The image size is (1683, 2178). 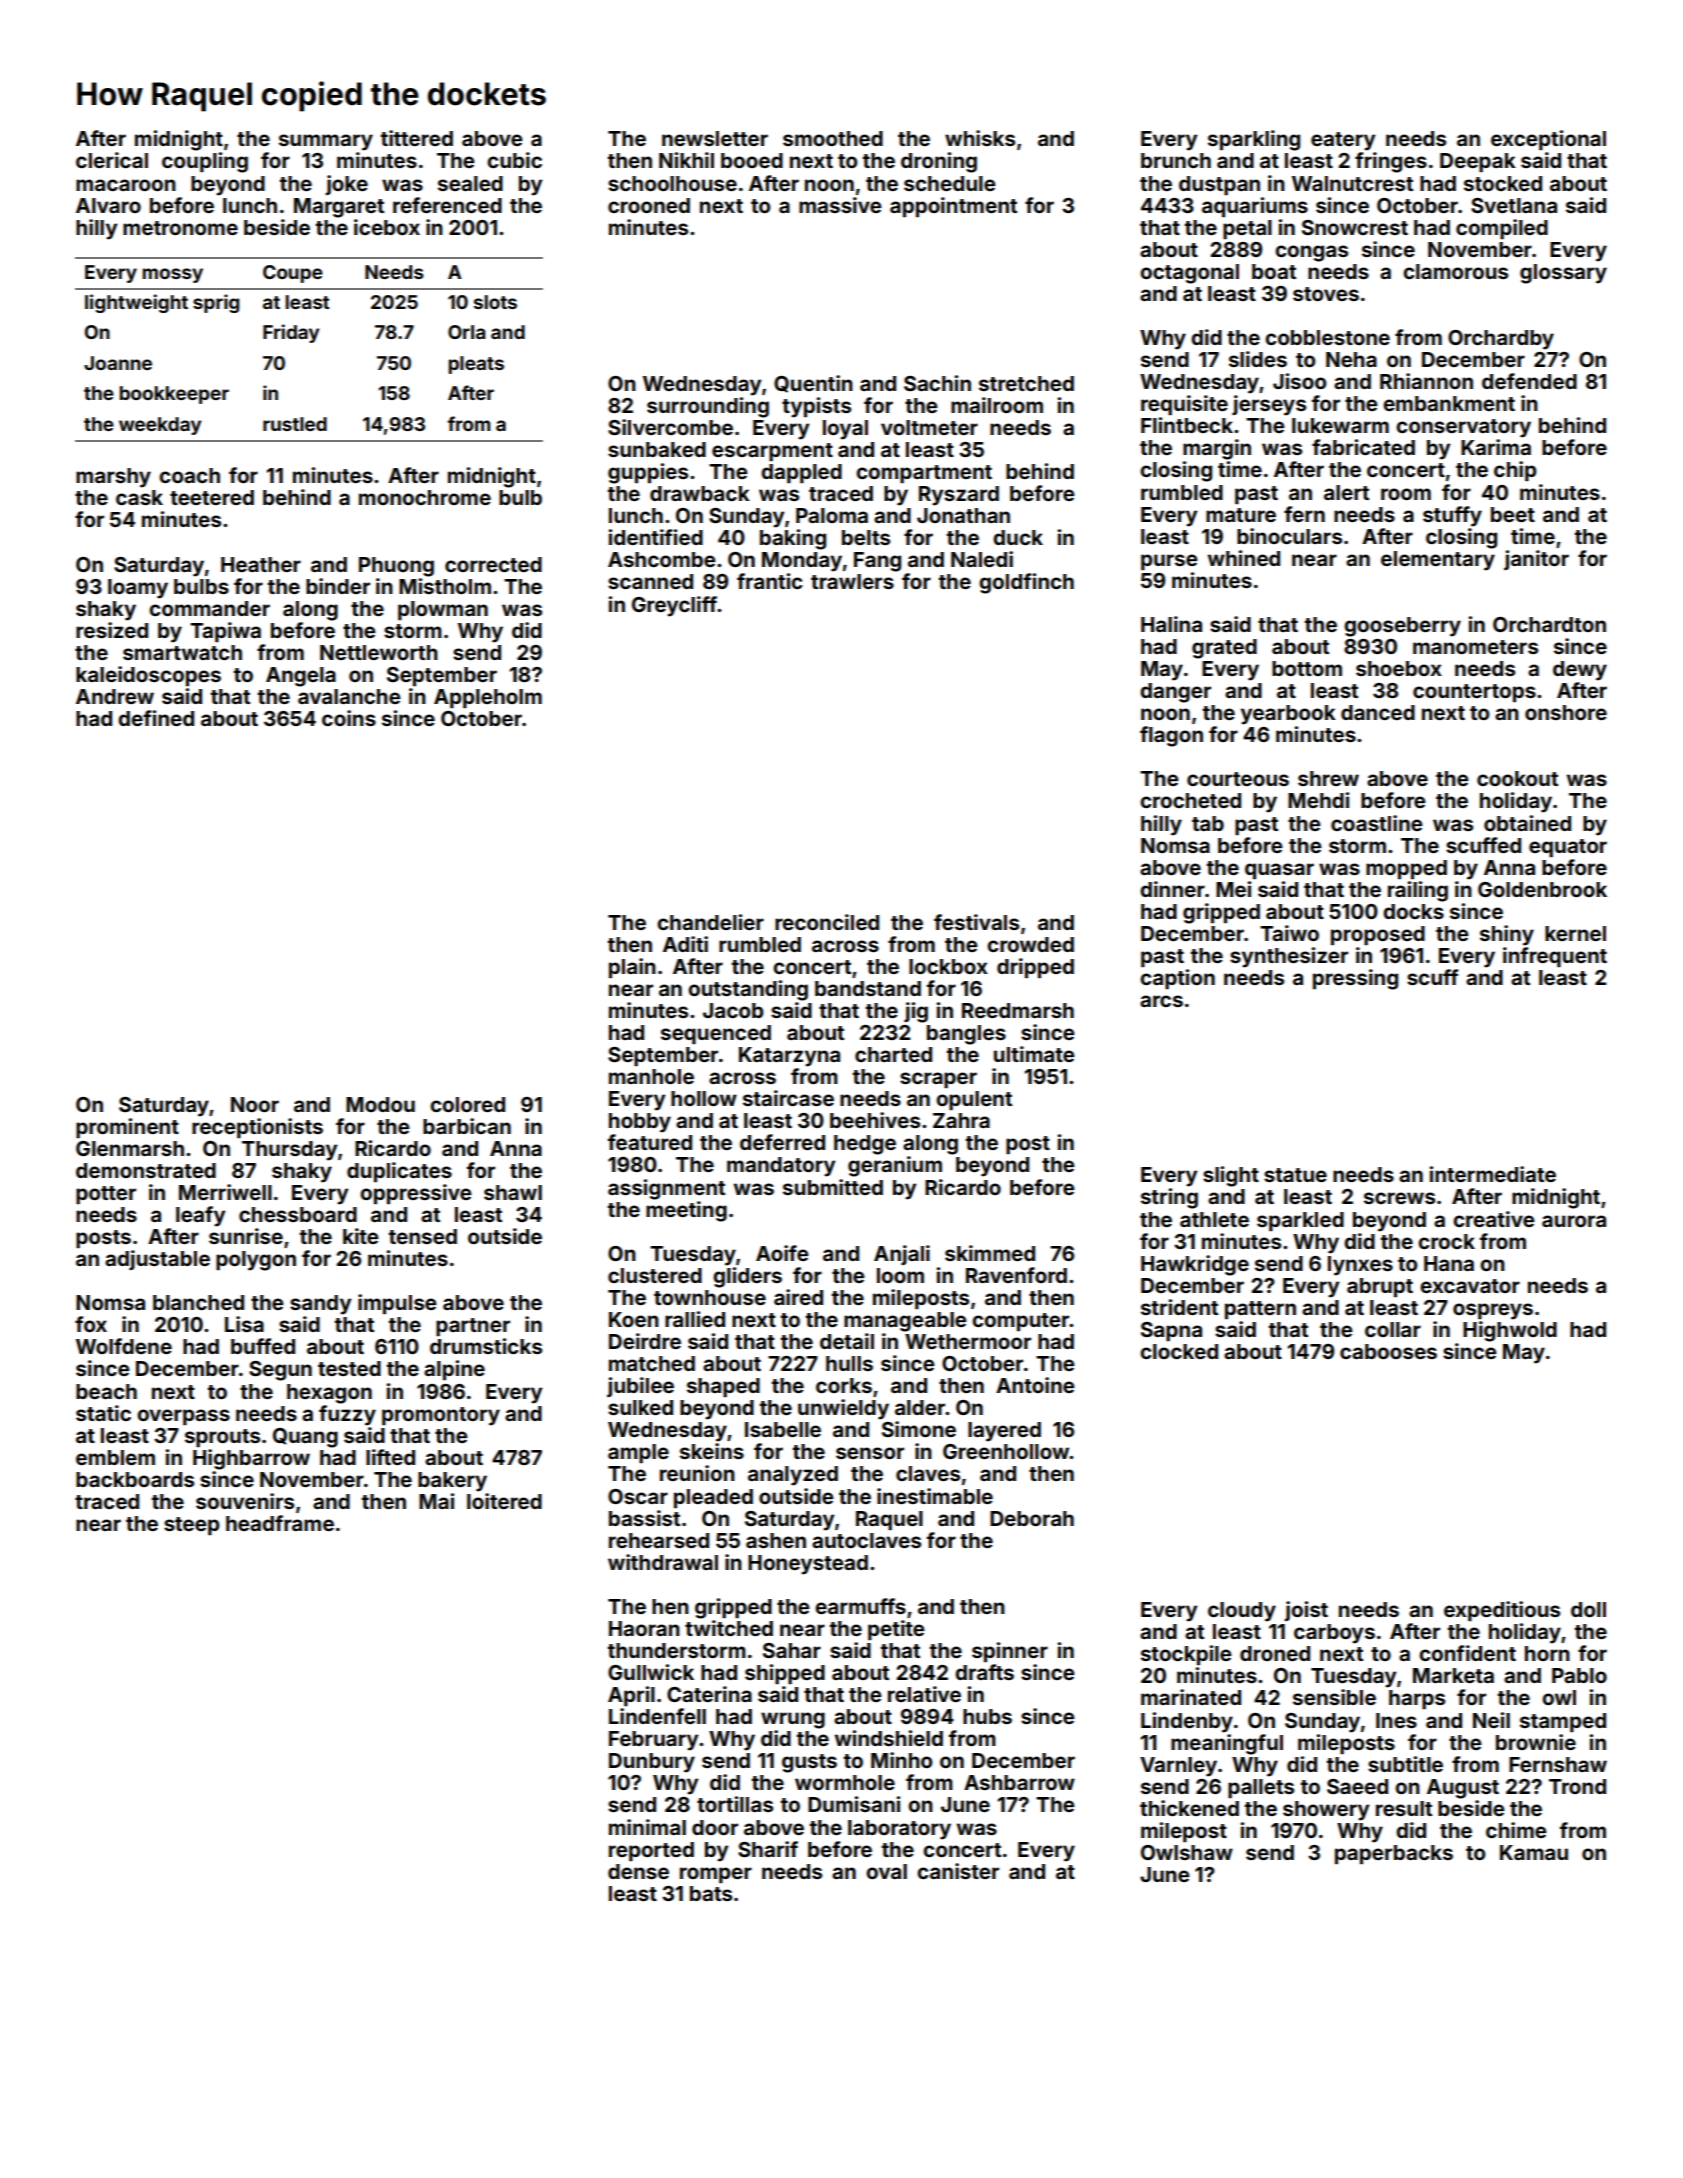 What do you see at coordinates (1254, 140) in the image?
I see `sparkling` at bounding box center [1254, 140].
